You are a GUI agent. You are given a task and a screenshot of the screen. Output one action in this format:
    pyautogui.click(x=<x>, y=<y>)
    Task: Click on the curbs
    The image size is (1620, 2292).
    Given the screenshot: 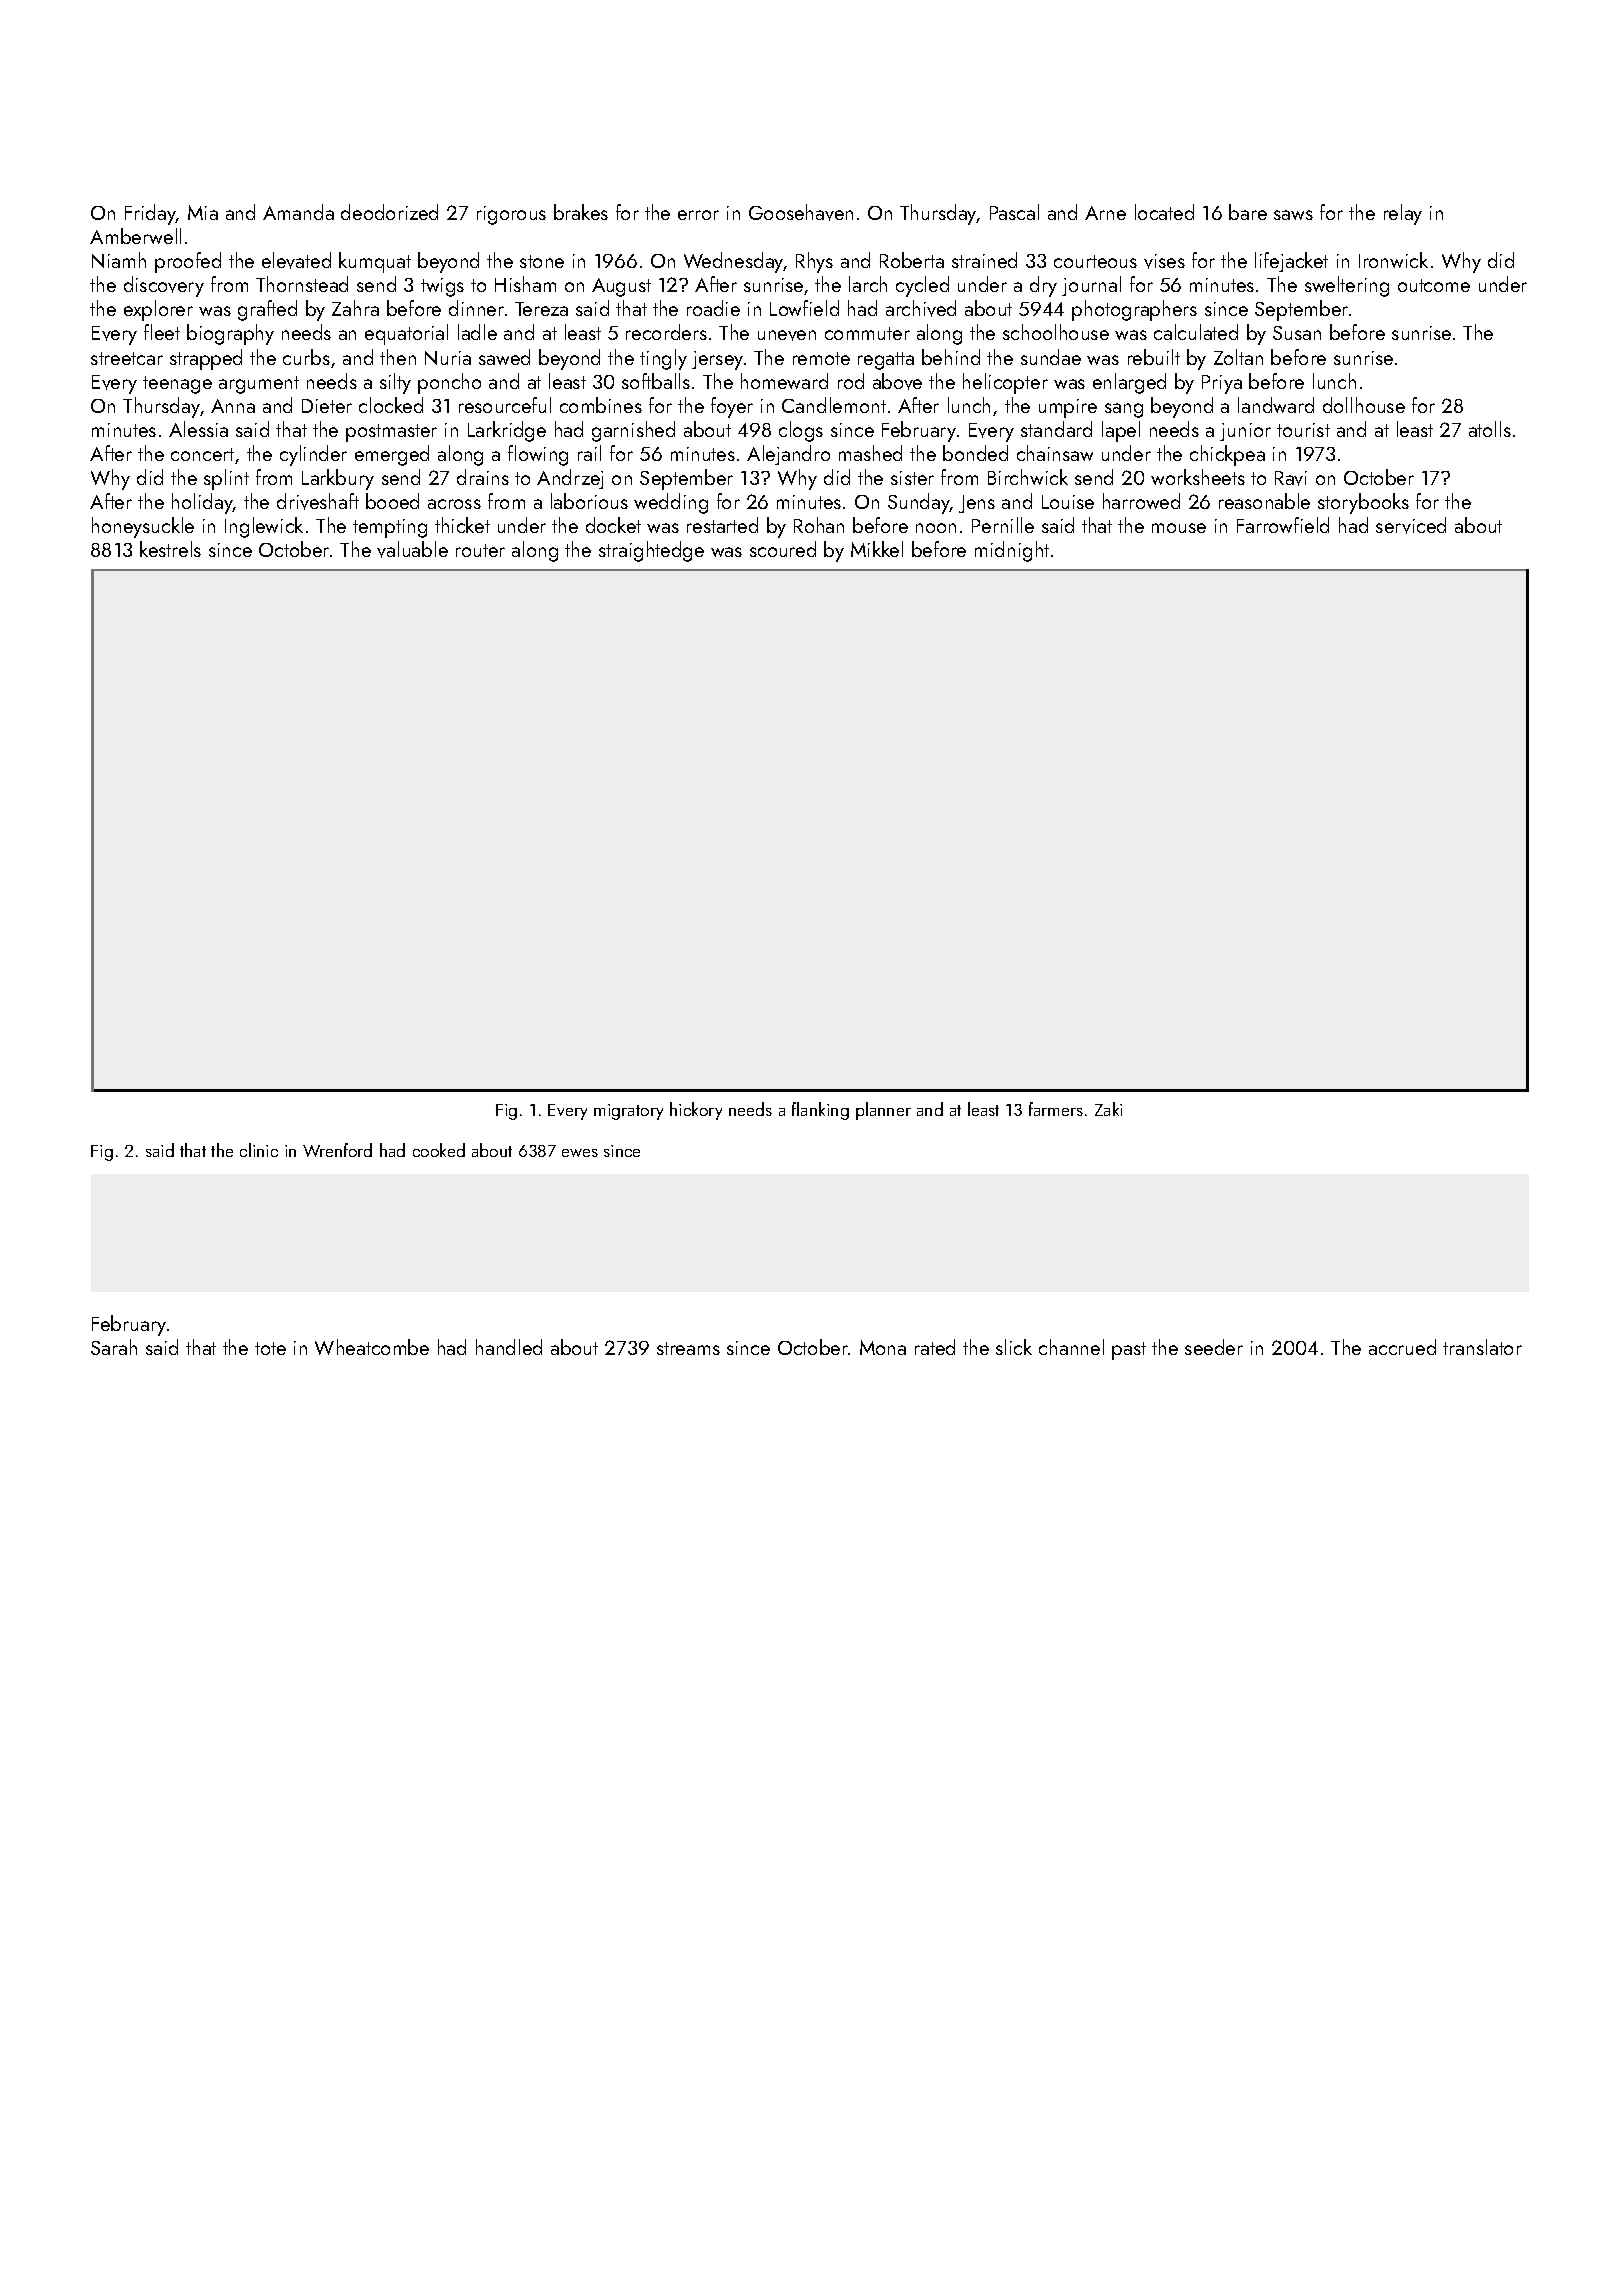 What is the action you would take?
    pyautogui.click(x=306, y=357)
